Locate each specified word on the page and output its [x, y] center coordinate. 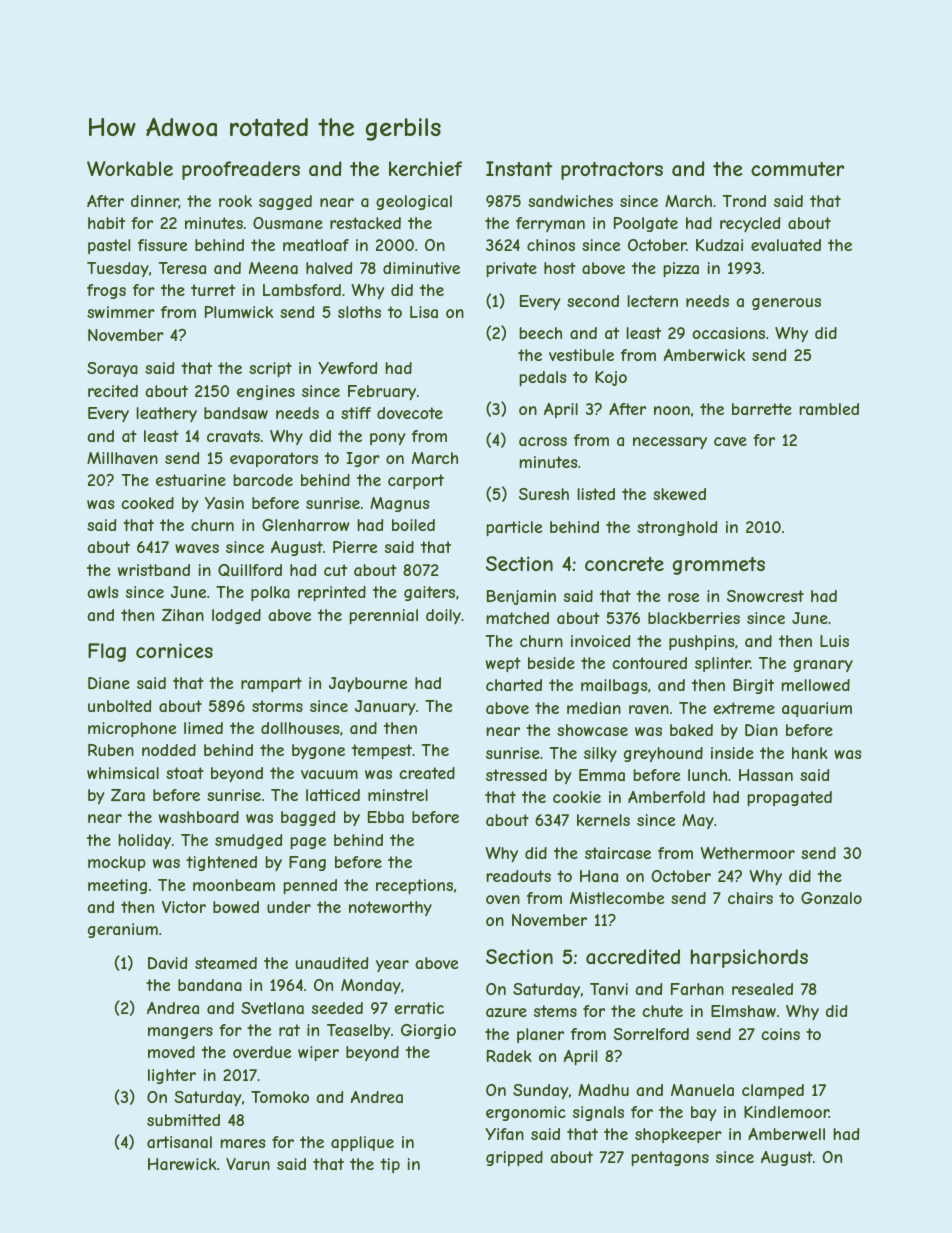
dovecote [410, 413]
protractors [612, 171]
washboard [199, 817]
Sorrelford [651, 1034]
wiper [318, 1053]
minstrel [398, 795]
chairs [750, 898]
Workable [130, 169]
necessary [670, 443]
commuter [797, 169]
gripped [514, 1158]
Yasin [224, 503]
